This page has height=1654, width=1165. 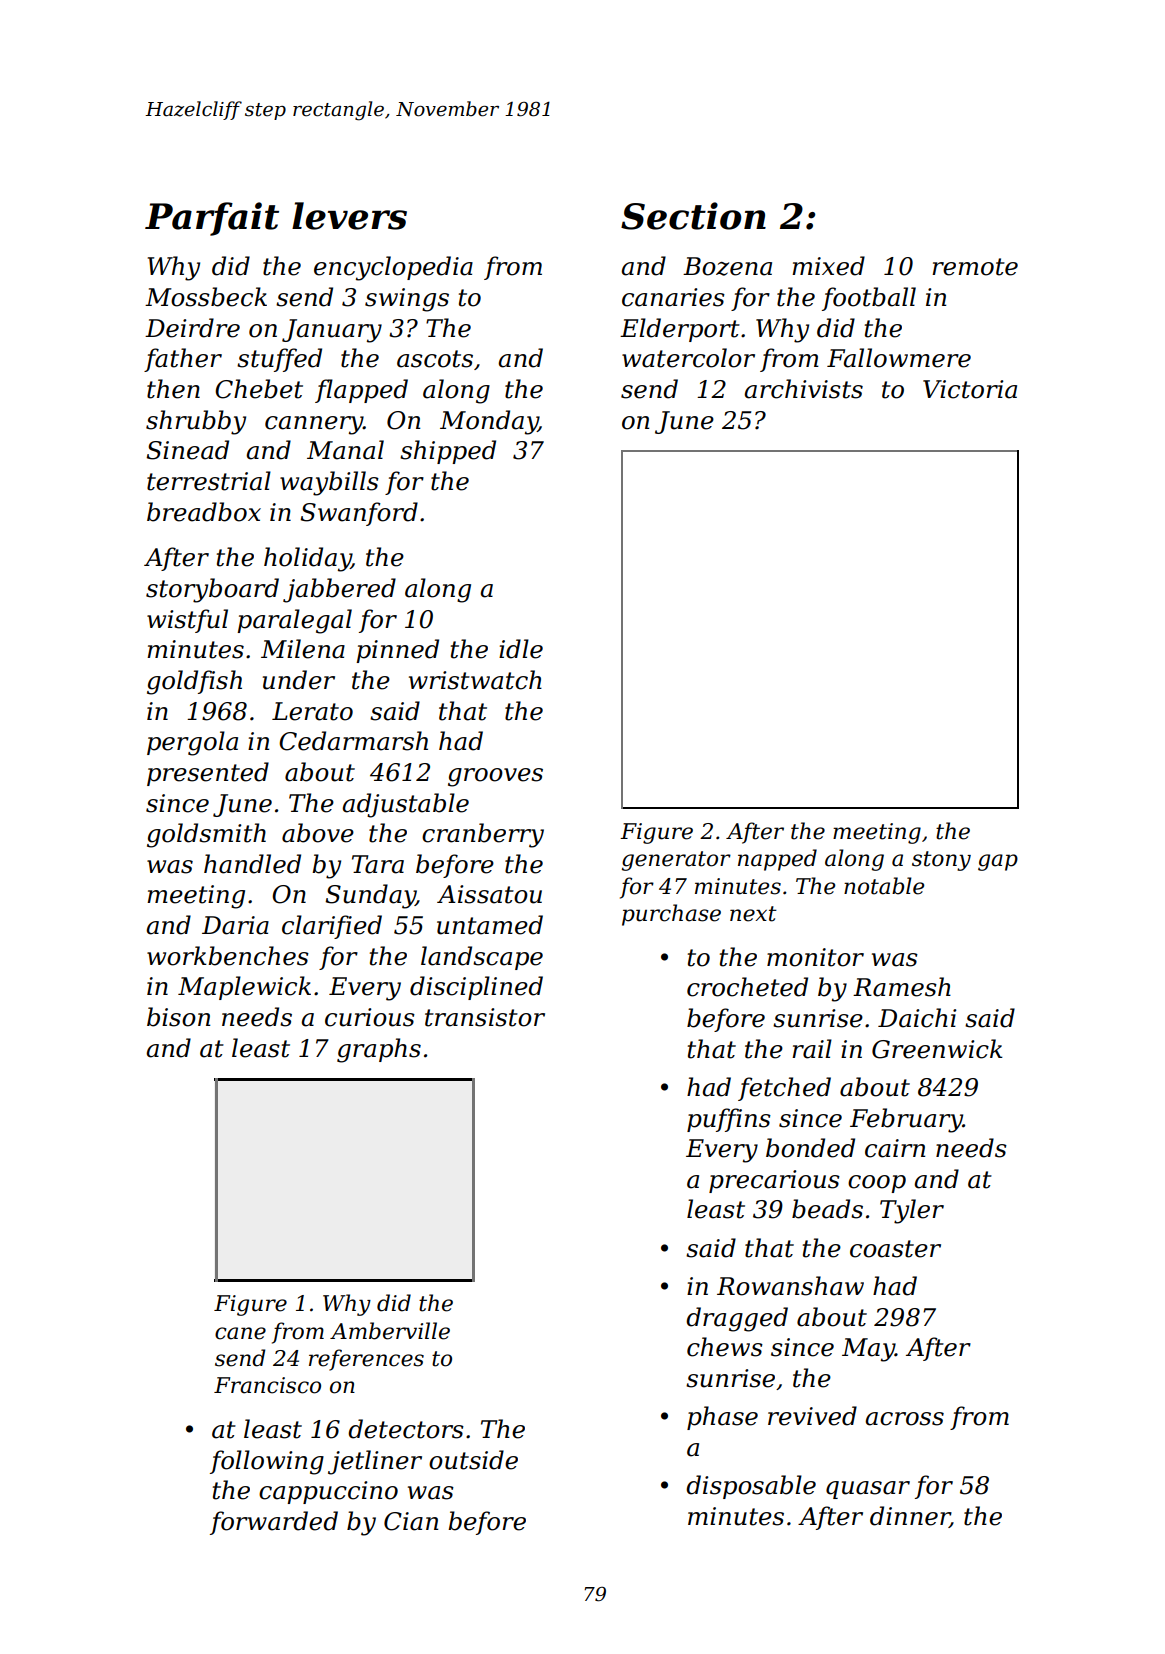 I want to click on canaries, so click(x=673, y=297).
